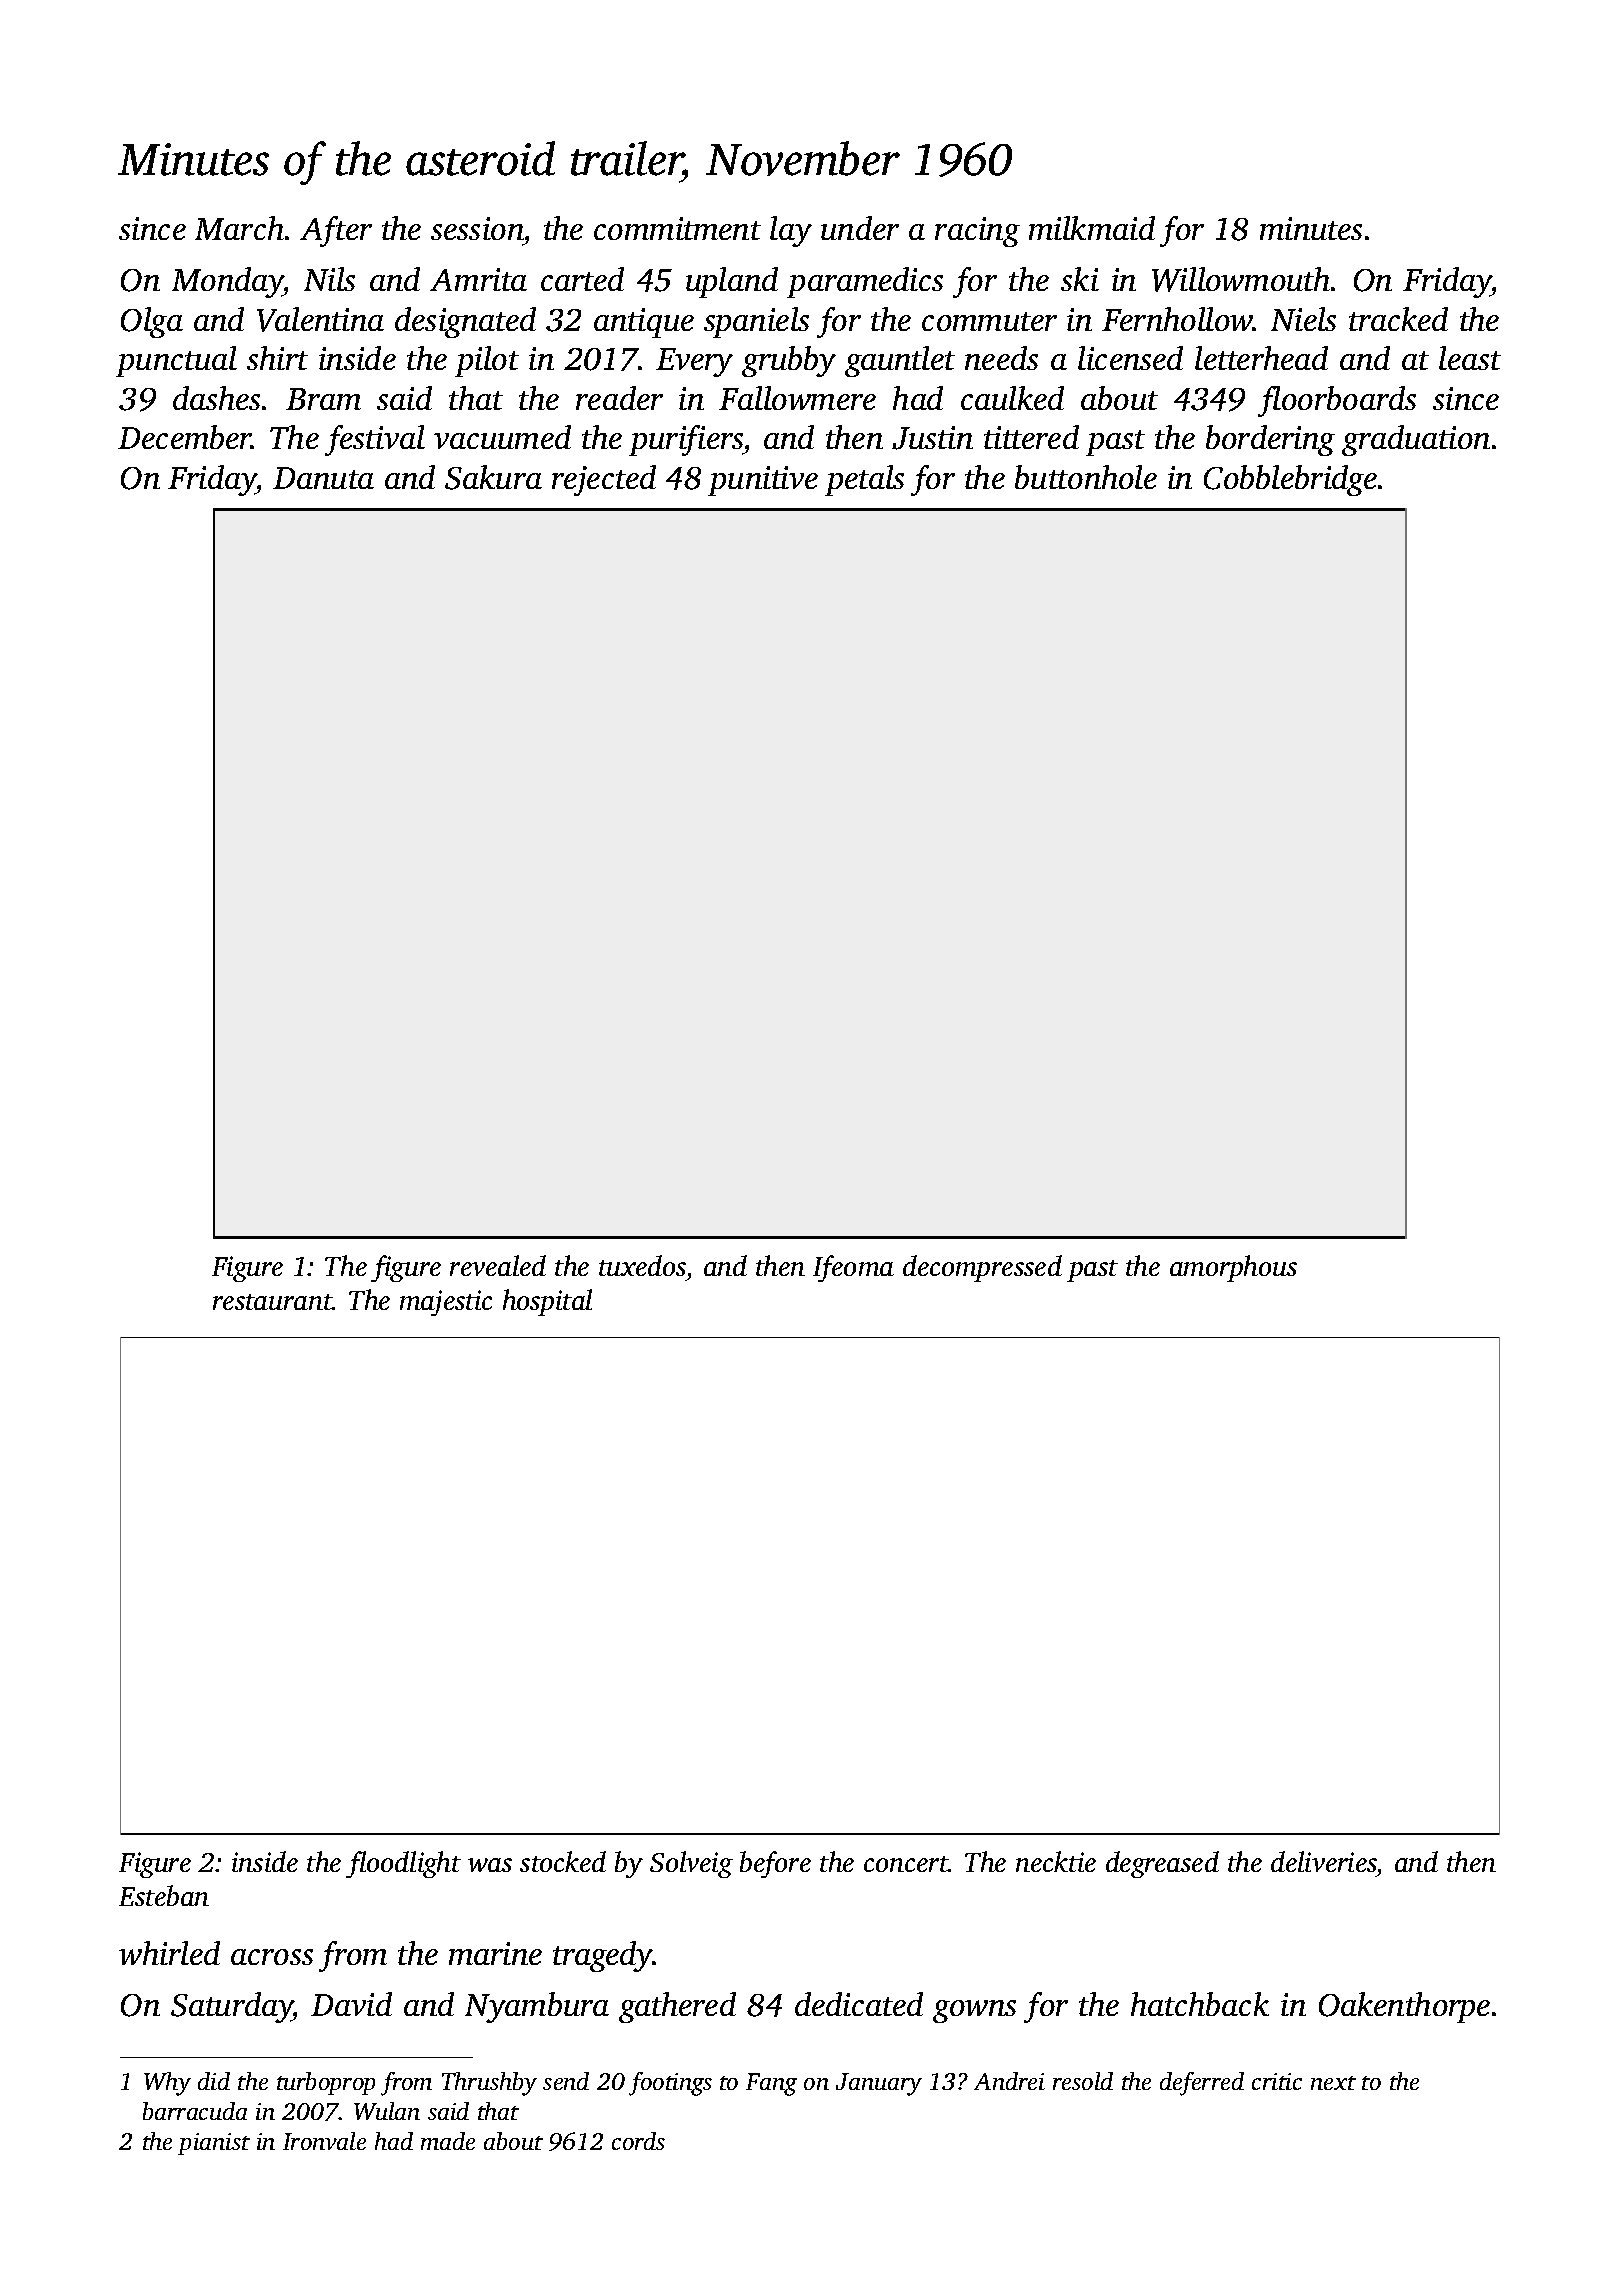 The height and width of the page is (2292, 1620). What do you see at coordinates (403, 1864) in the page?
I see `floodlight` at bounding box center [403, 1864].
